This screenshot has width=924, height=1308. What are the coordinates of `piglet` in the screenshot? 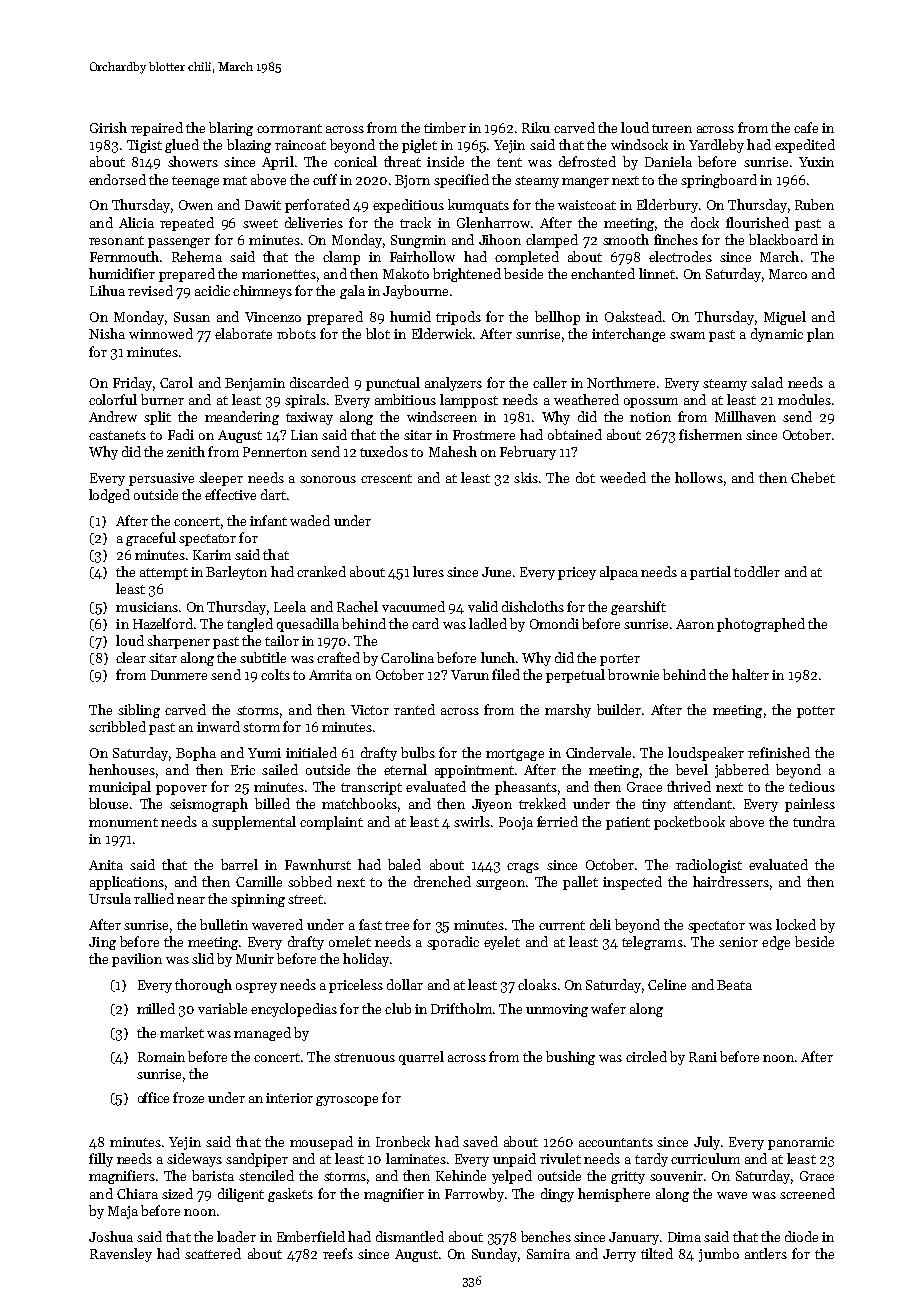 It's located at (419, 146).
